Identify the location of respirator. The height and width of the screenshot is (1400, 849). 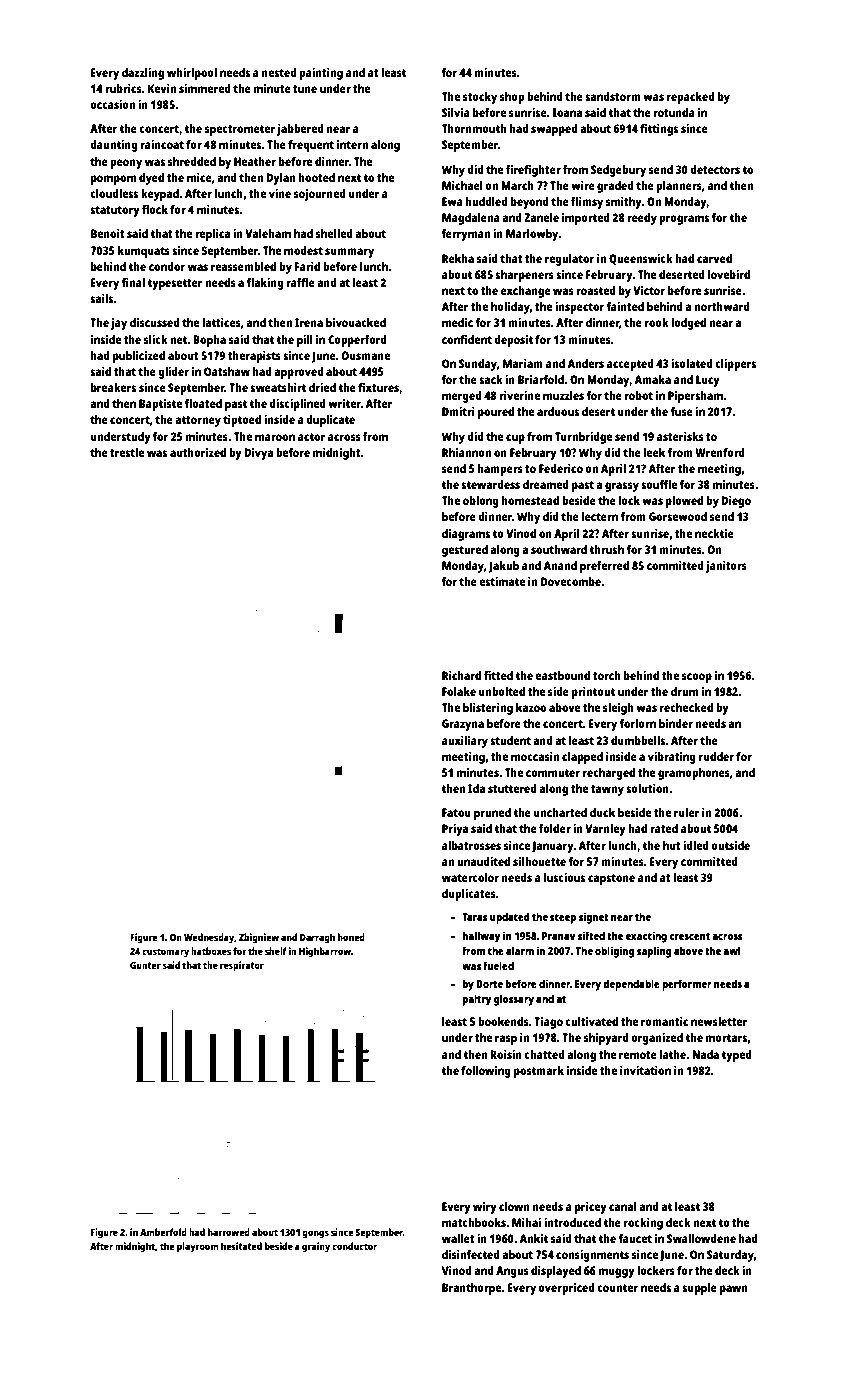
(242, 966).
